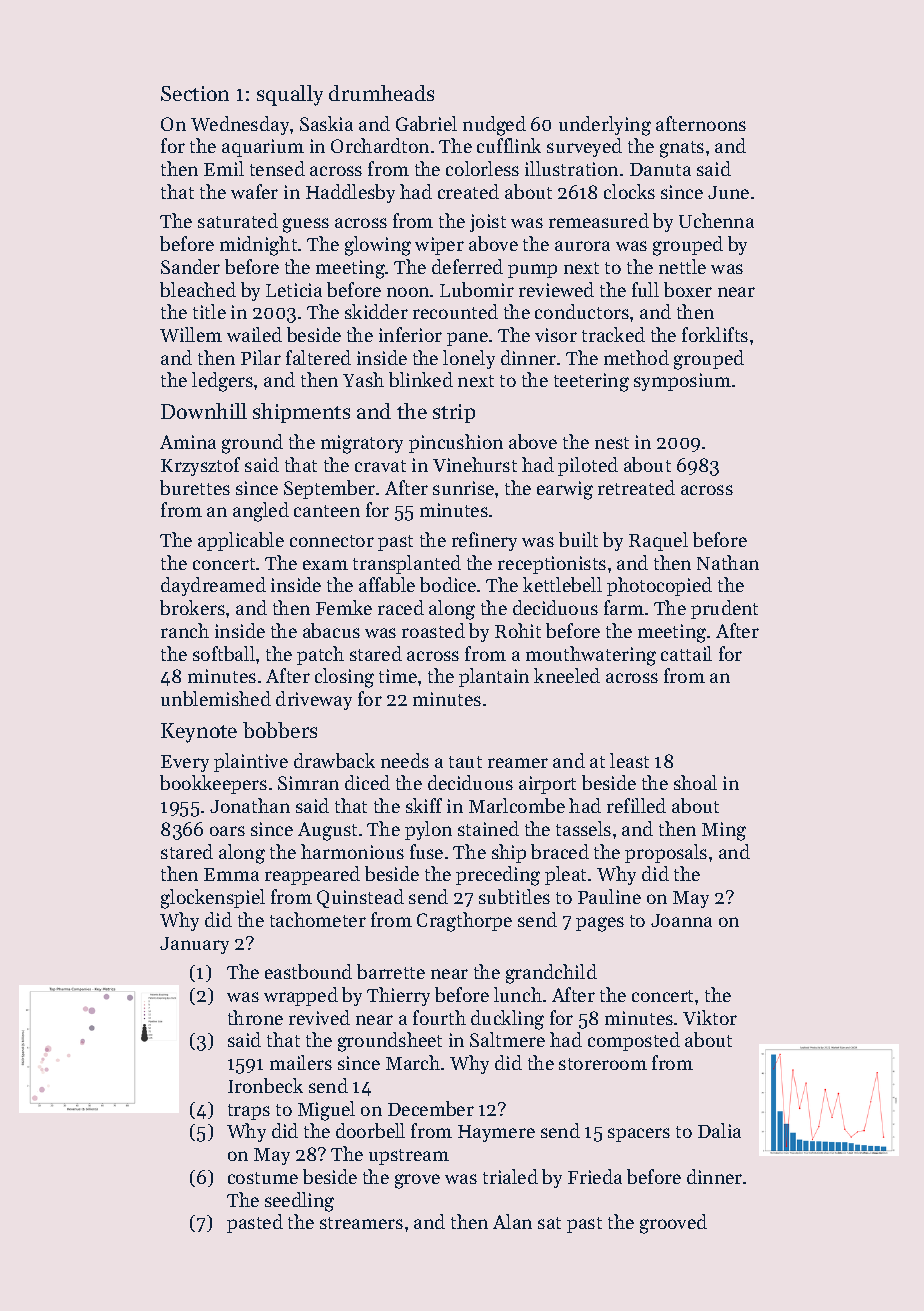  Describe the element at coordinates (695, 782) in the screenshot. I see `shoal` at that location.
